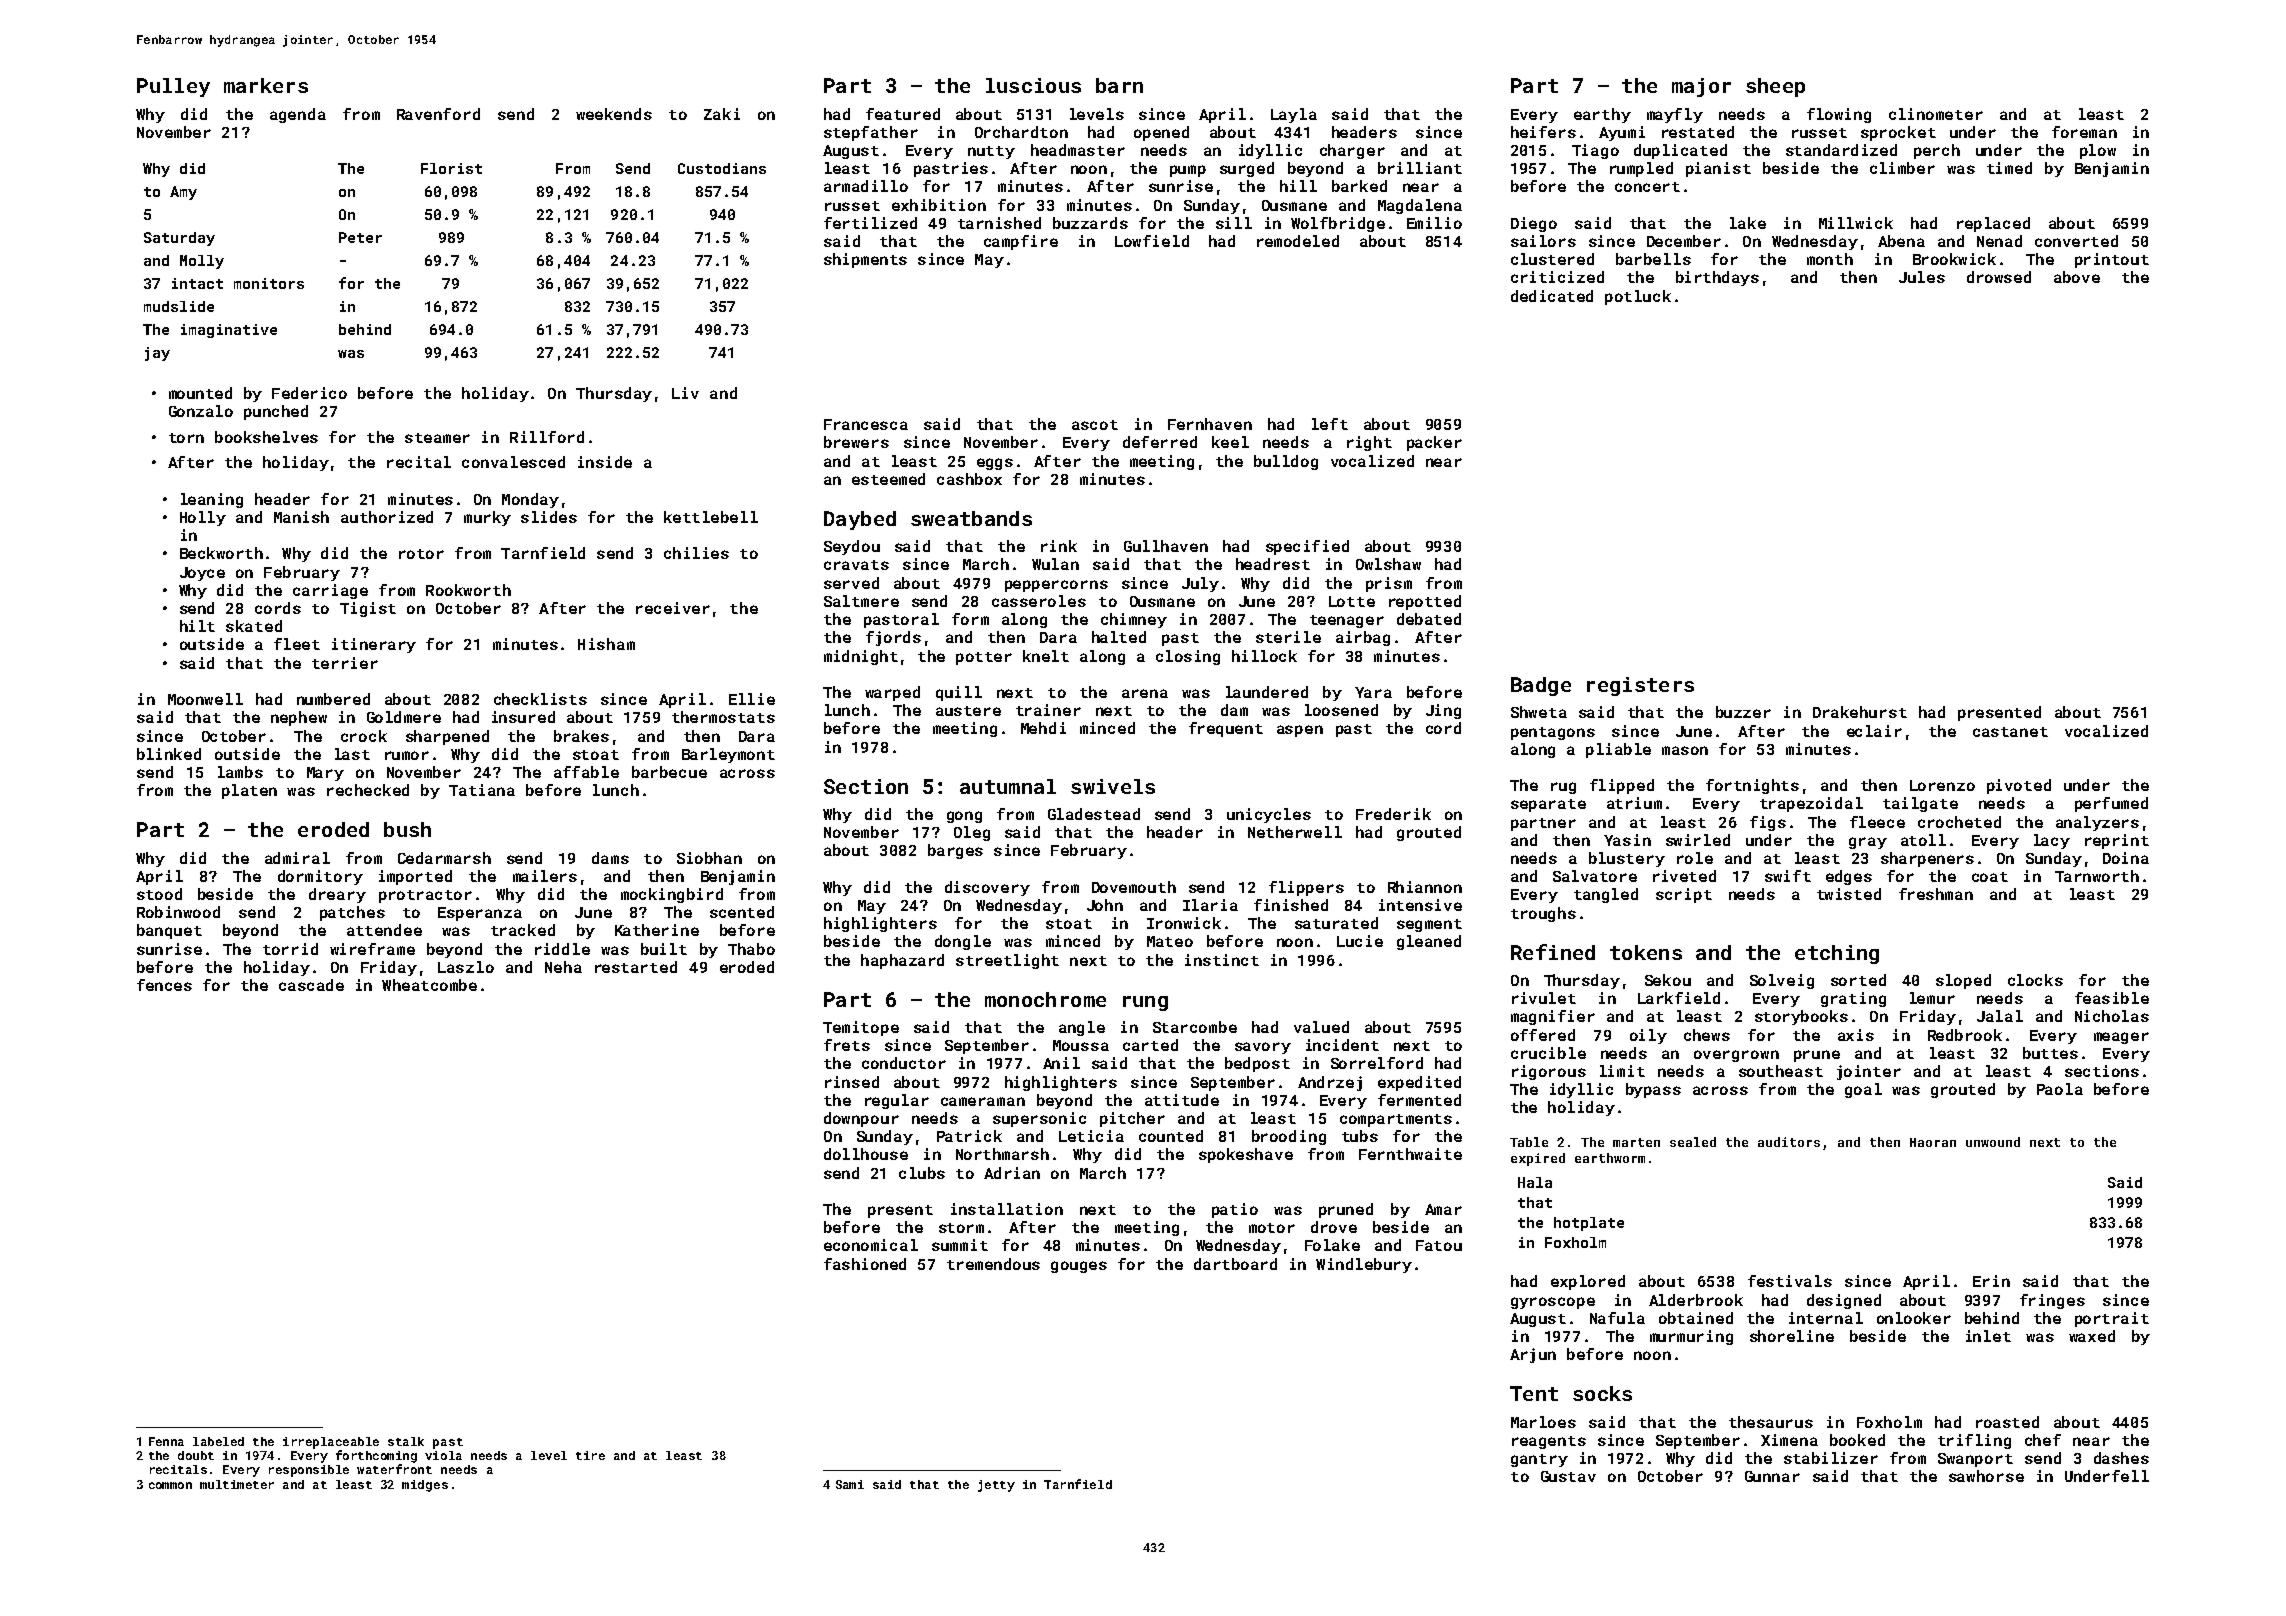  Describe the element at coordinates (2077, 277) in the document. I see `above` at that location.
